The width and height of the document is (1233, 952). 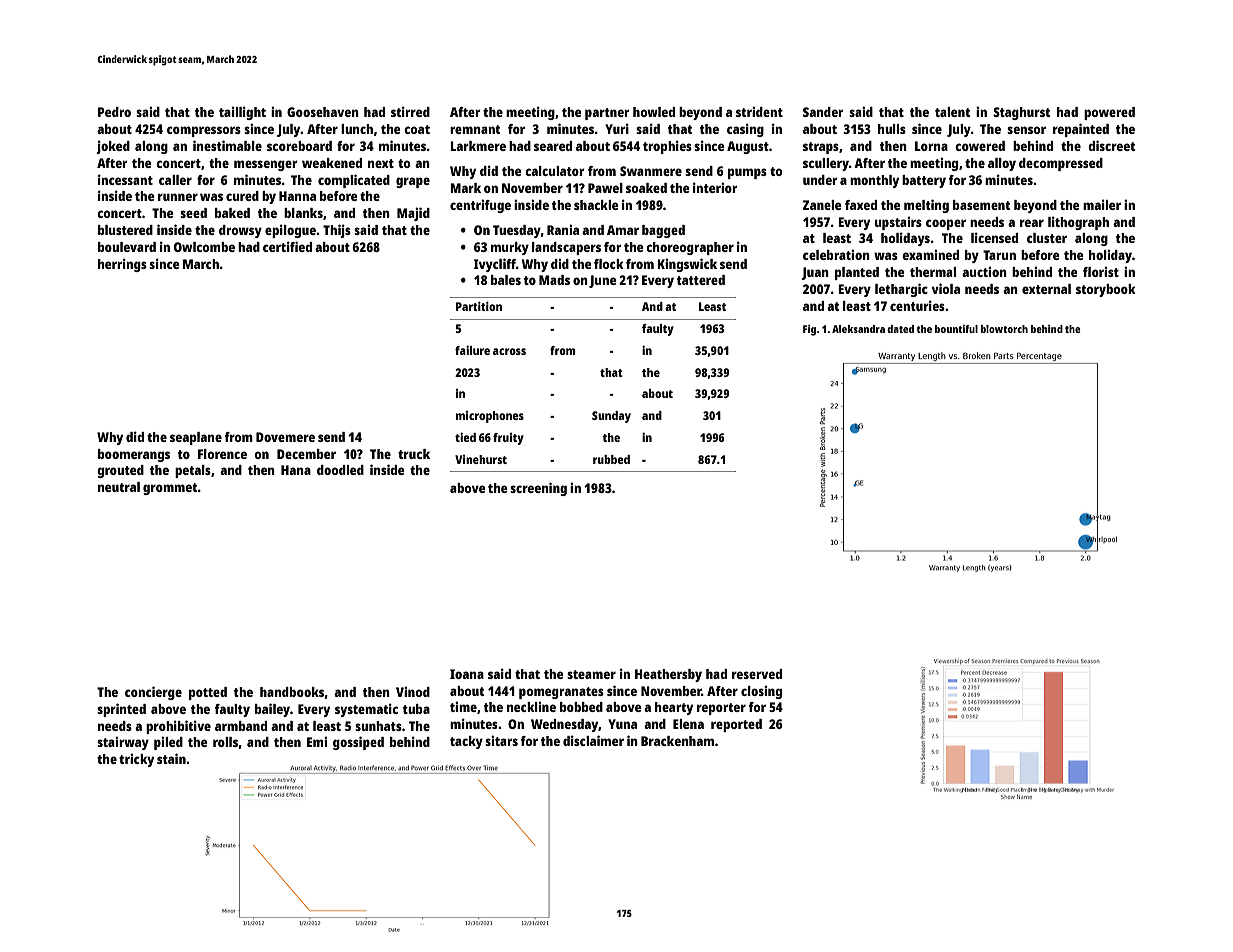 What do you see at coordinates (654, 112) in the document?
I see `howled` at bounding box center [654, 112].
